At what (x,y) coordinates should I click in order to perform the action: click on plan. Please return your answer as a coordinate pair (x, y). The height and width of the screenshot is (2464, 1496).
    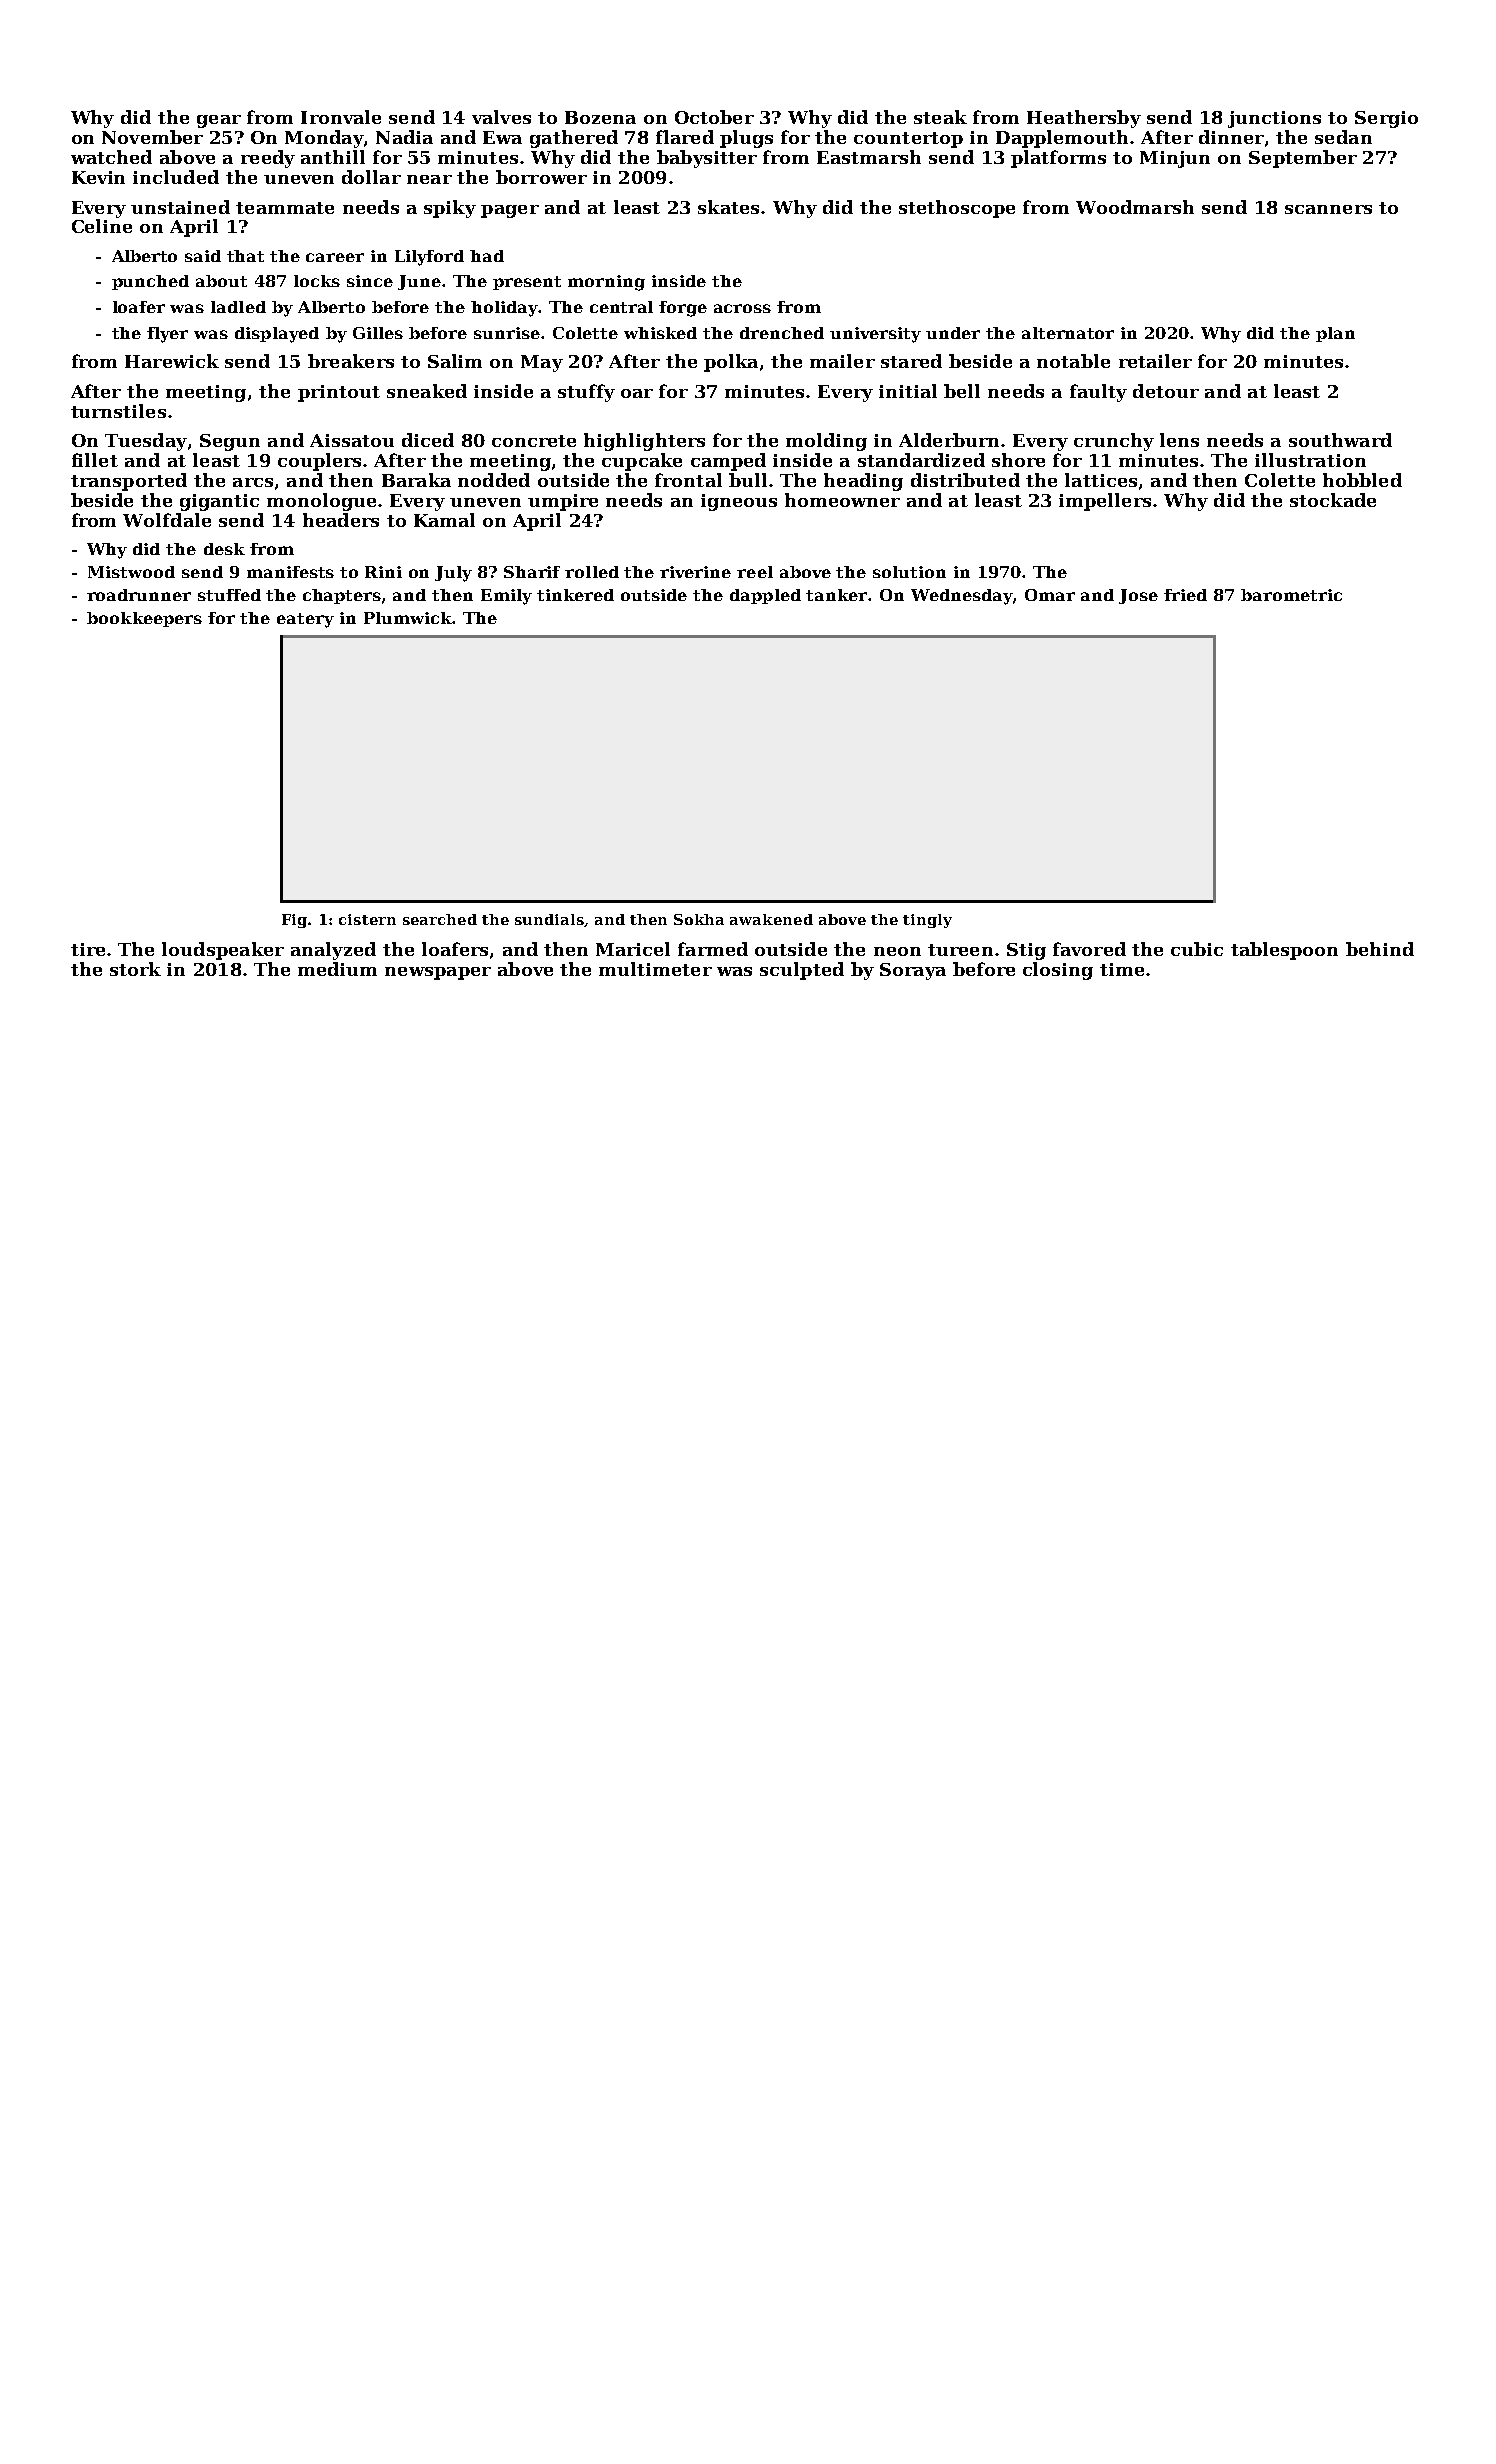
    Looking at the image, I should click on (1335, 334).
